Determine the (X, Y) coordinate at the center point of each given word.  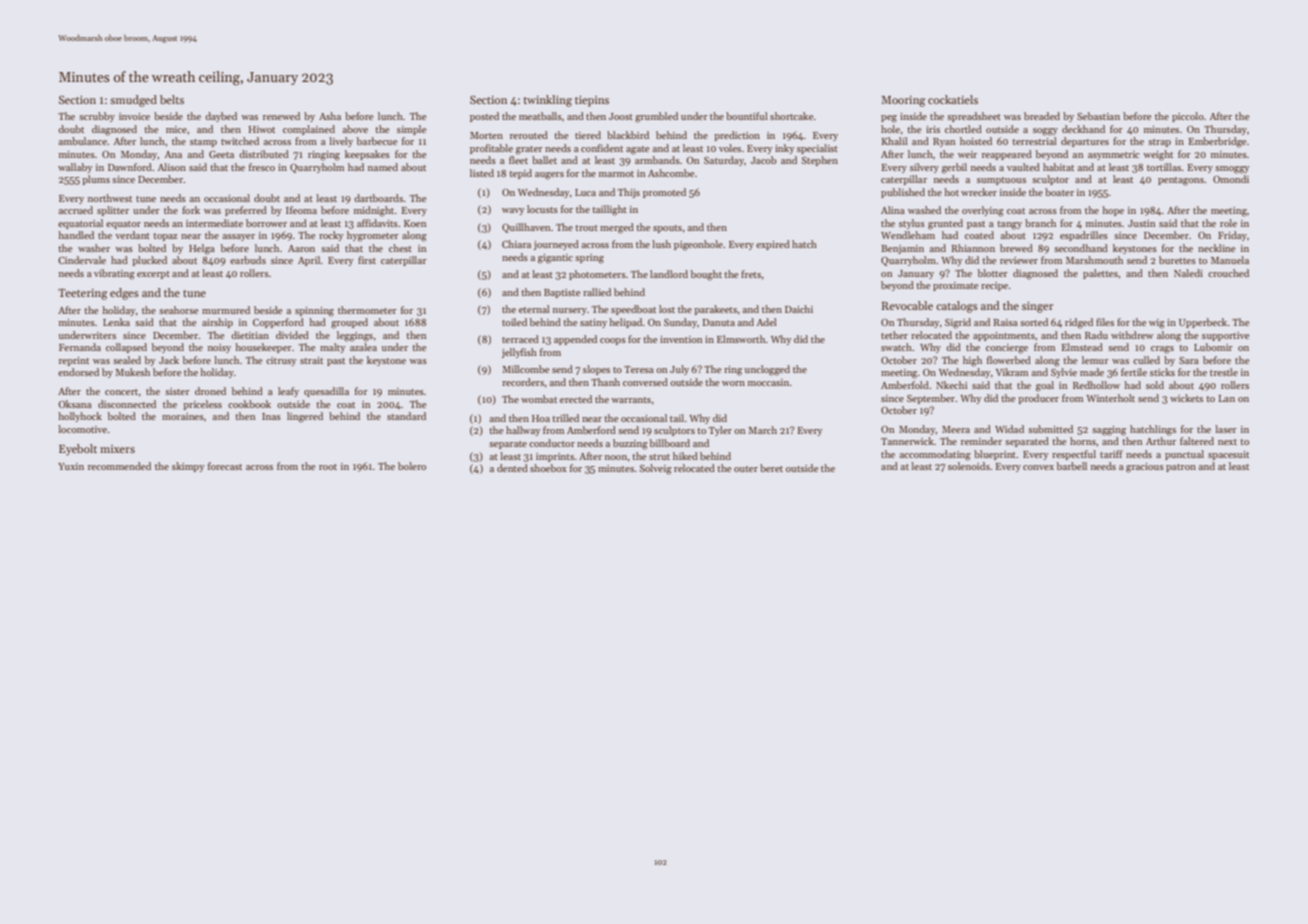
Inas (271, 416)
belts (172, 99)
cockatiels (953, 99)
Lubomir (1213, 347)
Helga (202, 249)
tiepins (592, 101)
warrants (631, 400)
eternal (534, 309)
